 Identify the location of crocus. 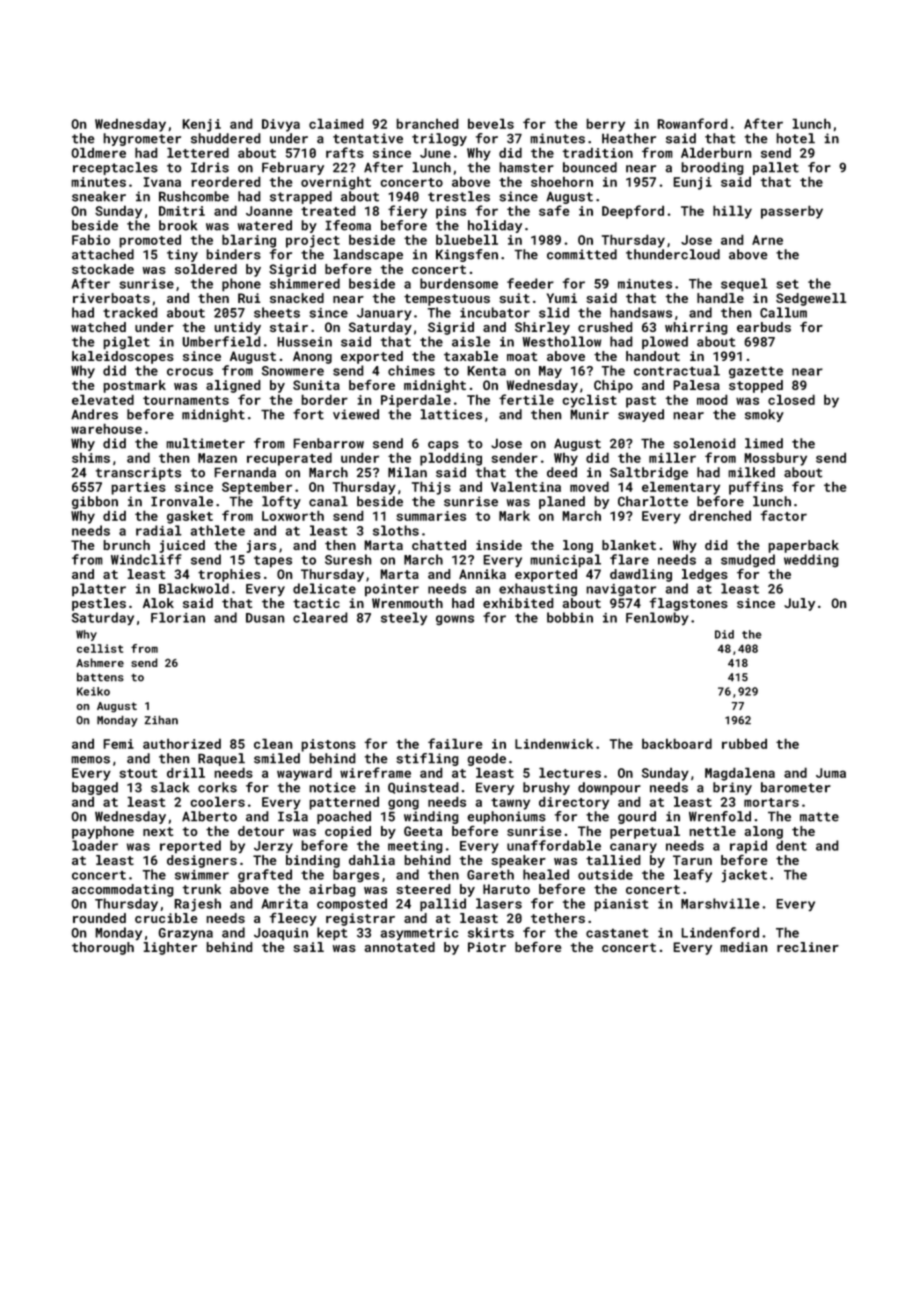
(190, 372).
